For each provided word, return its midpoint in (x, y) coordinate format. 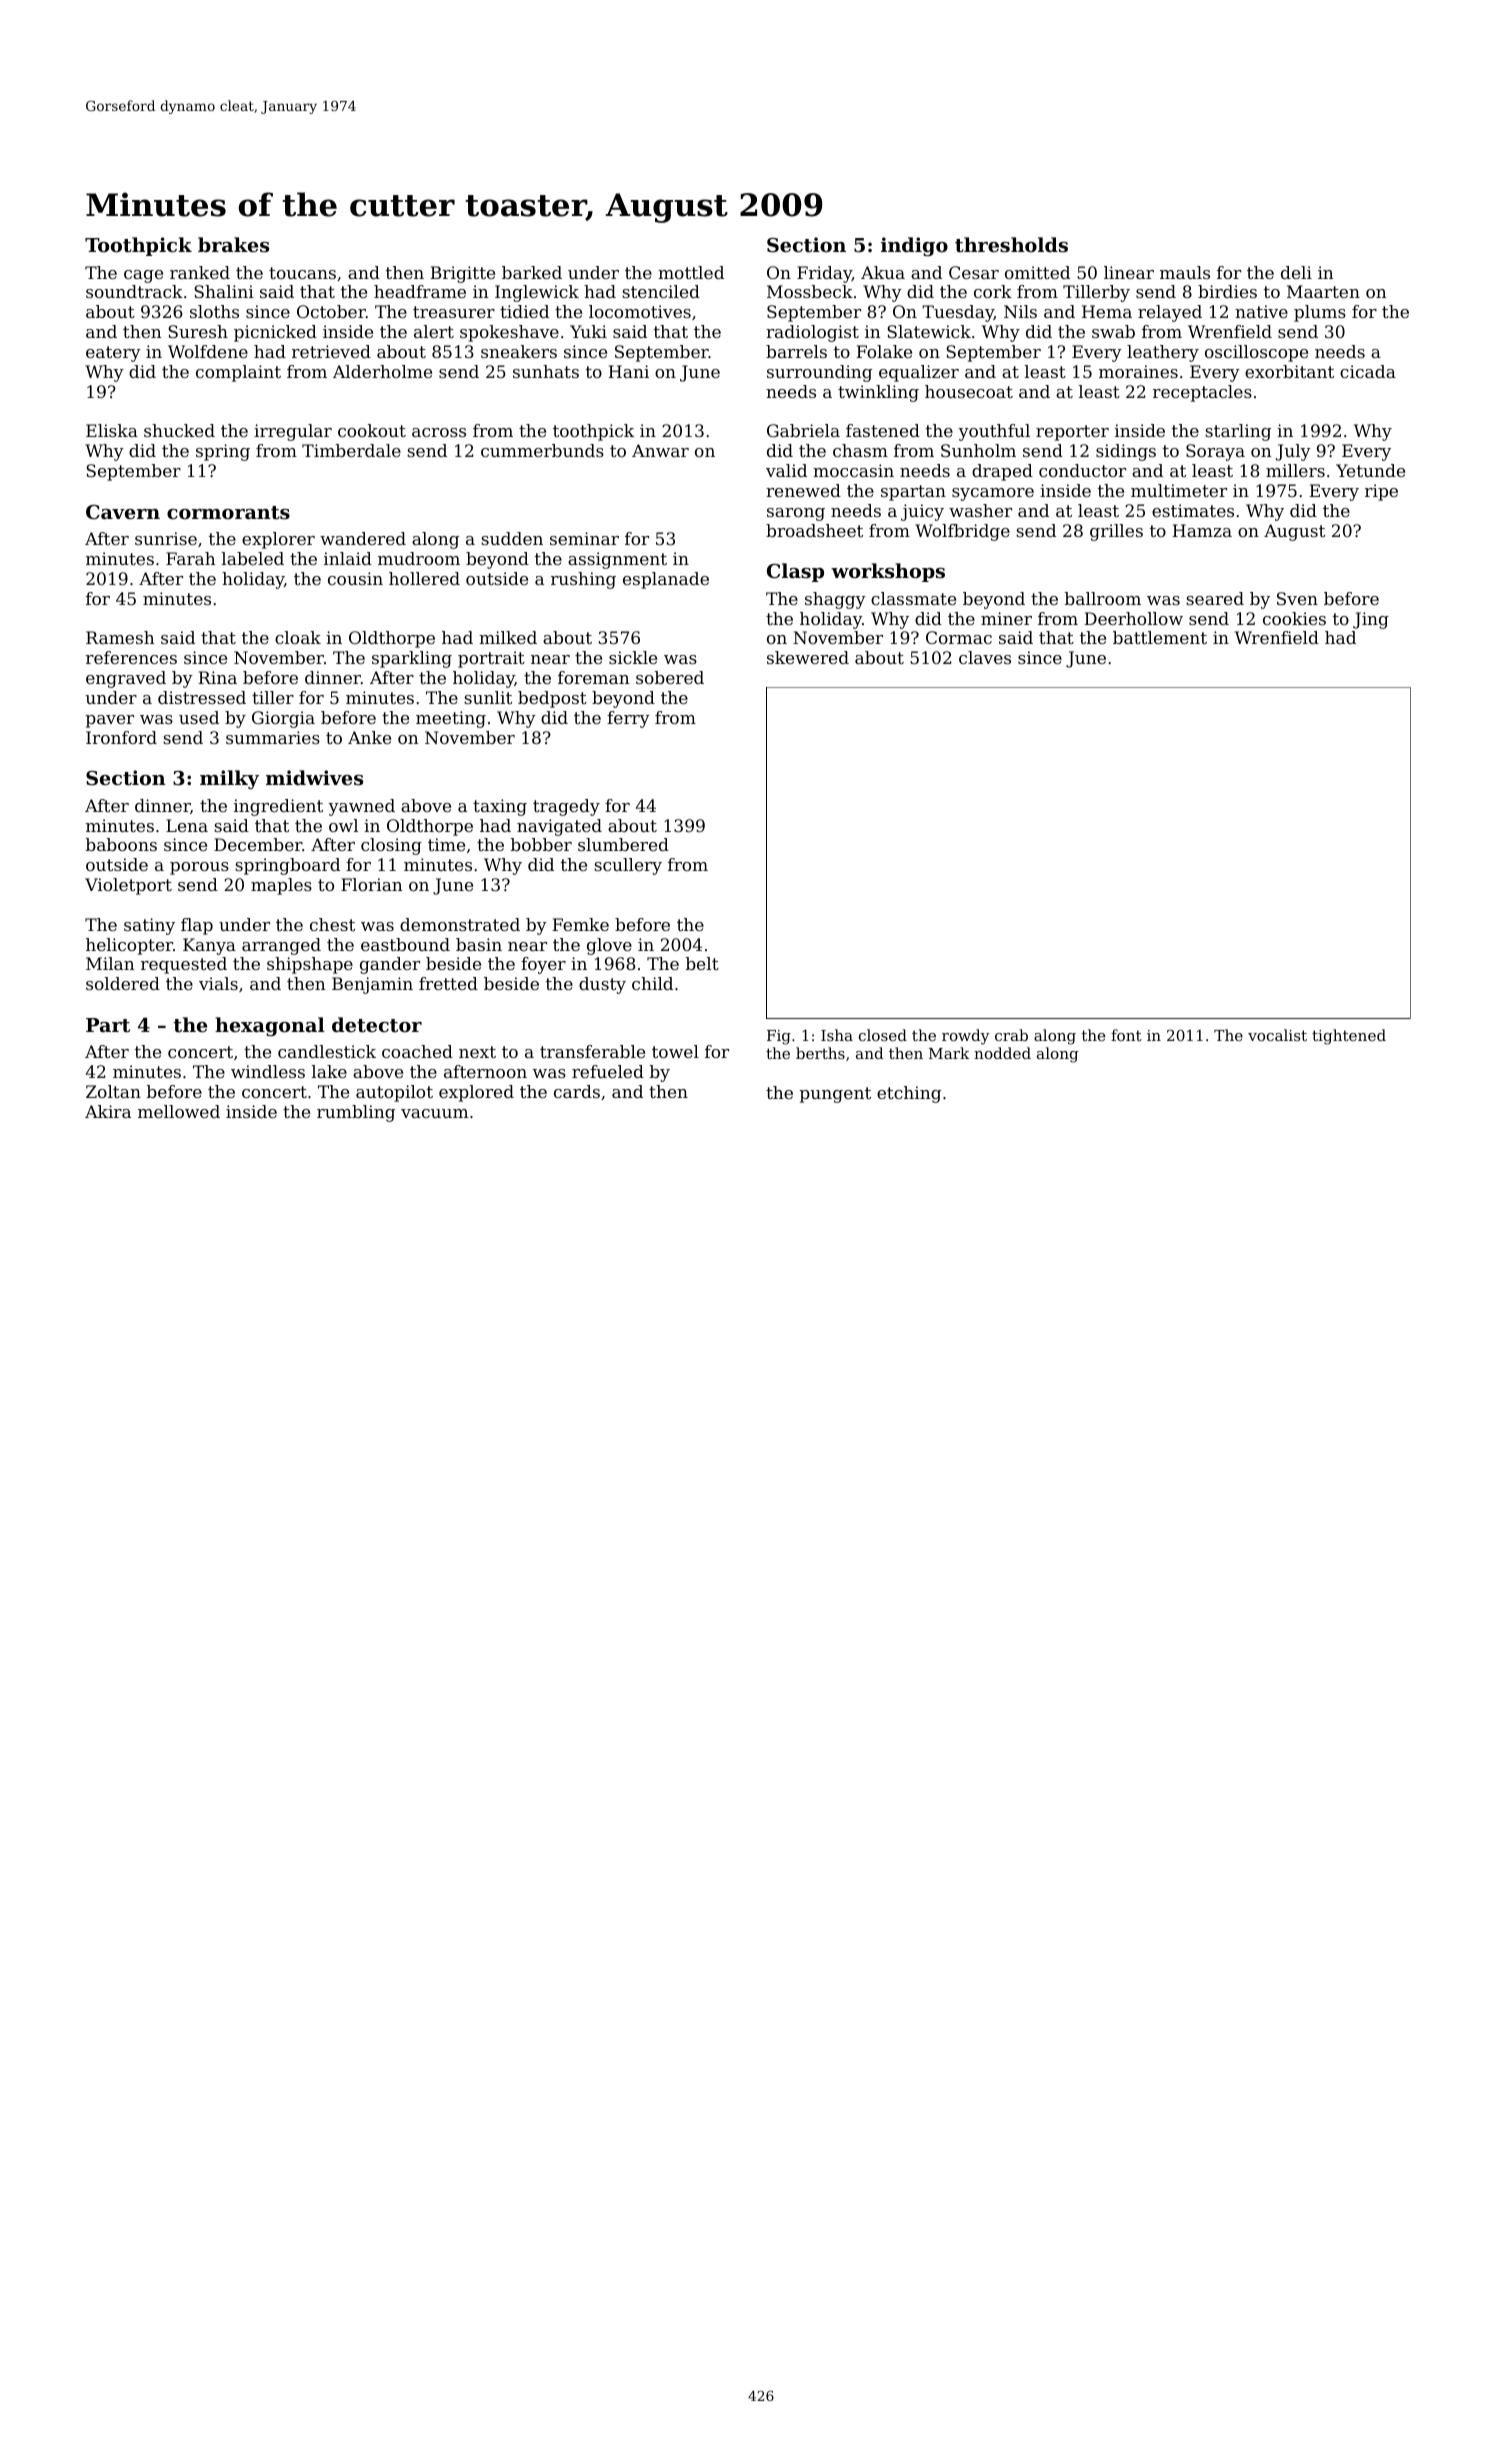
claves (985, 657)
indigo (914, 246)
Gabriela (803, 430)
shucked (179, 430)
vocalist (1277, 1035)
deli (1296, 272)
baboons (121, 844)
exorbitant (1289, 371)
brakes (233, 245)
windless (268, 1071)
